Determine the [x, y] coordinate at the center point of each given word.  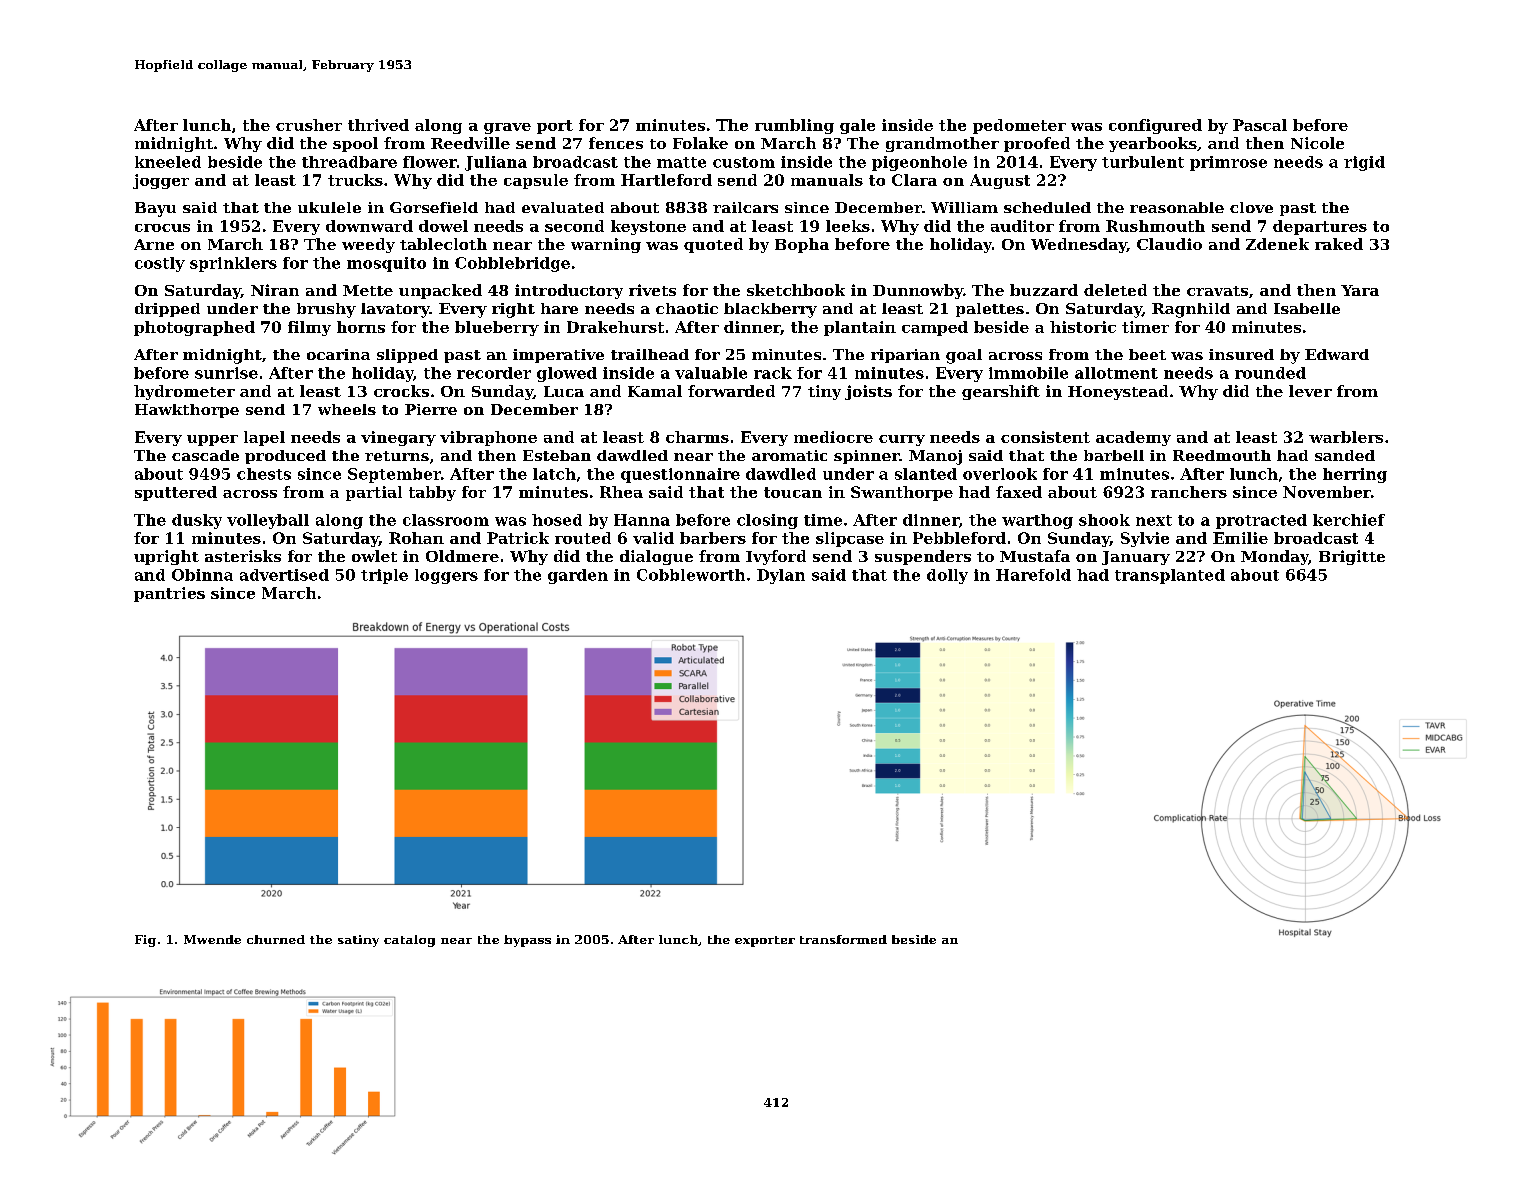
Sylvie [1145, 539]
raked [1339, 244]
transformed [843, 939]
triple [384, 576]
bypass [527, 941]
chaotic [687, 308]
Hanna [642, 520]
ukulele [329, 207]
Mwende [212, 939]
